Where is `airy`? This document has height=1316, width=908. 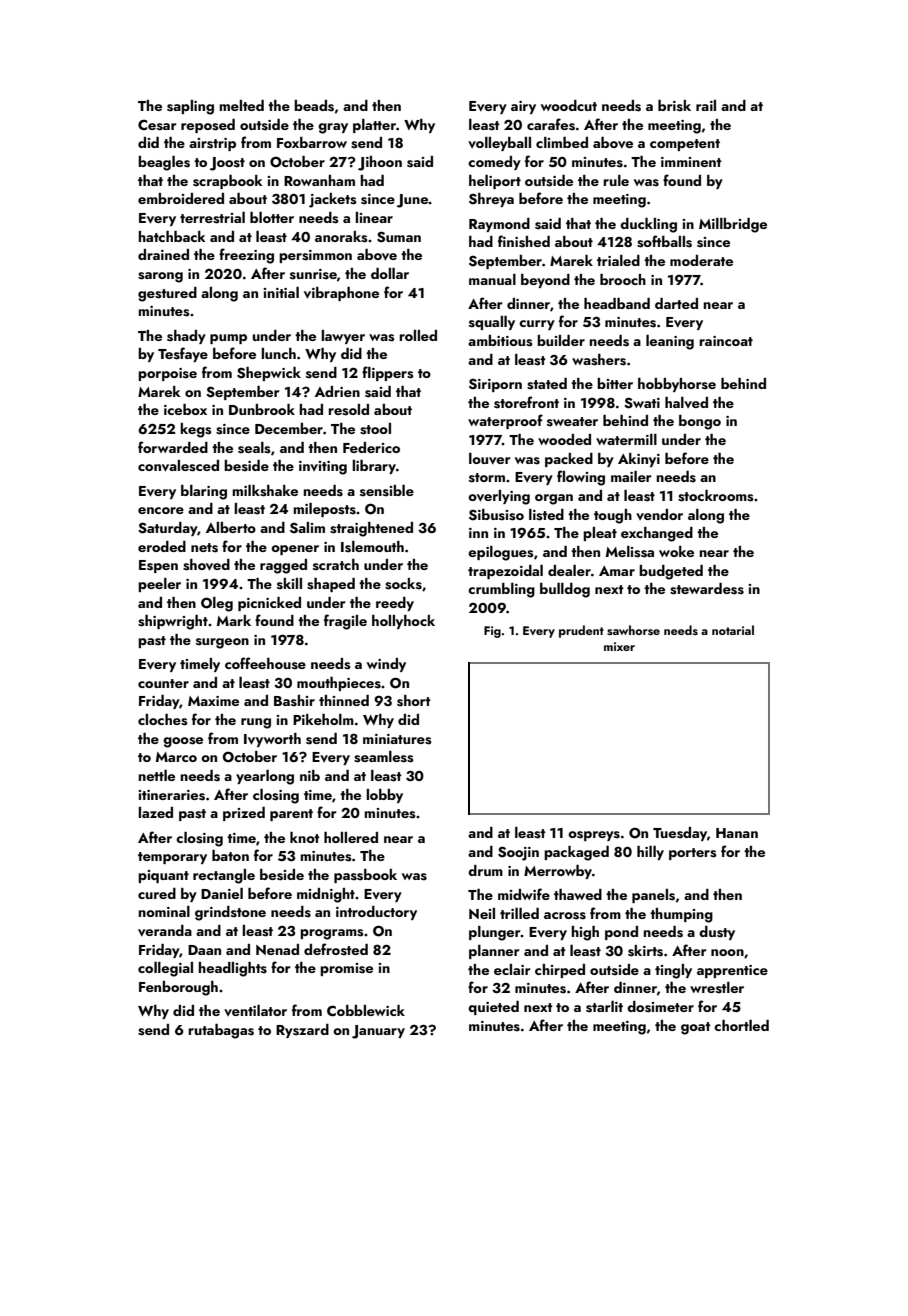
airy is located at coordinates (523, 107).
